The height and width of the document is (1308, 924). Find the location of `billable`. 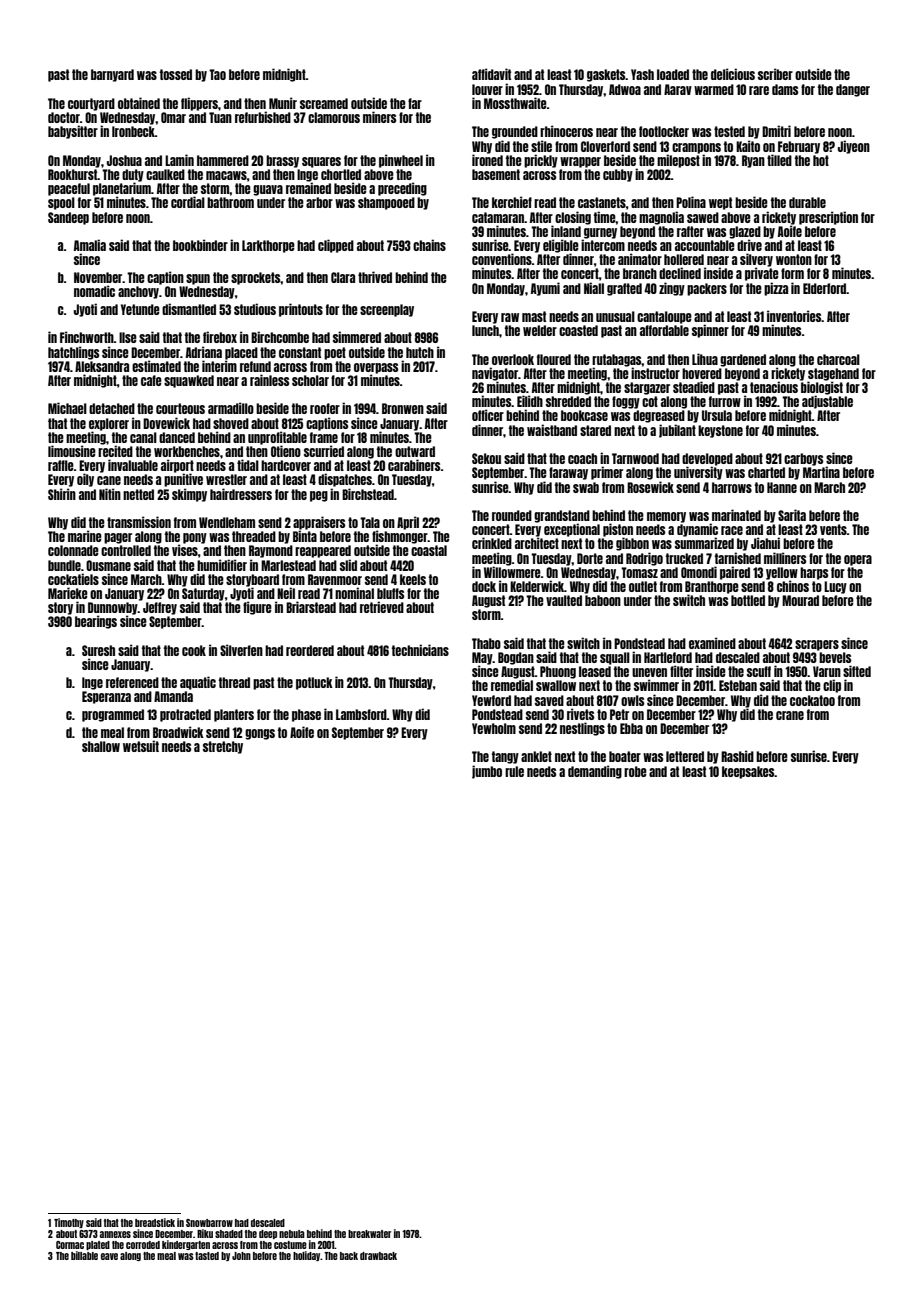

billable is located at coordinates (84, 1255).
